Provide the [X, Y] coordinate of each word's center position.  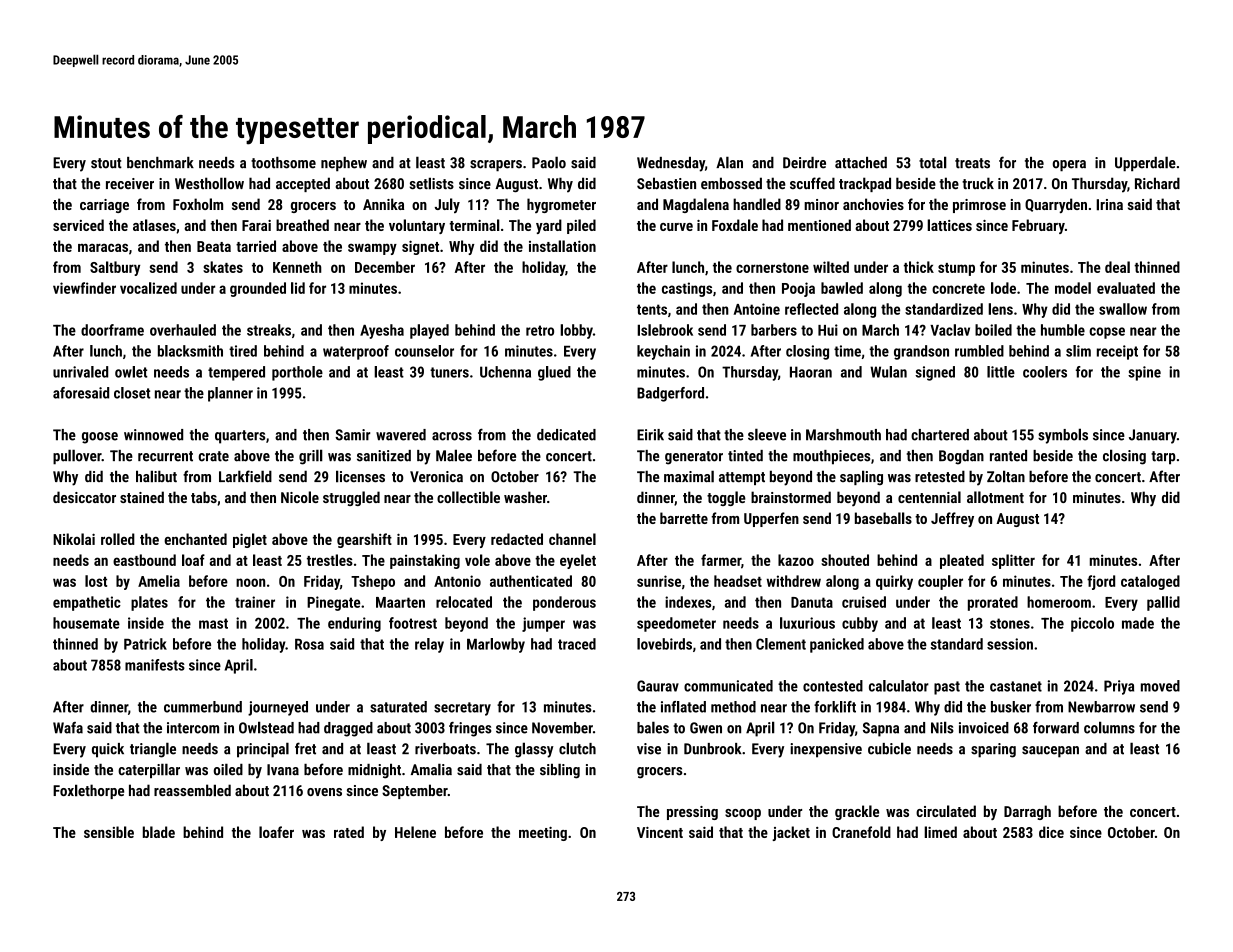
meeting [543, 834]
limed [940, 832]
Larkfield [245, 476]
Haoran [811, 372]
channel [572, 539]
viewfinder [84, 288]
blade [159, 832]
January [1153, 436]
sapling [861, 478]
